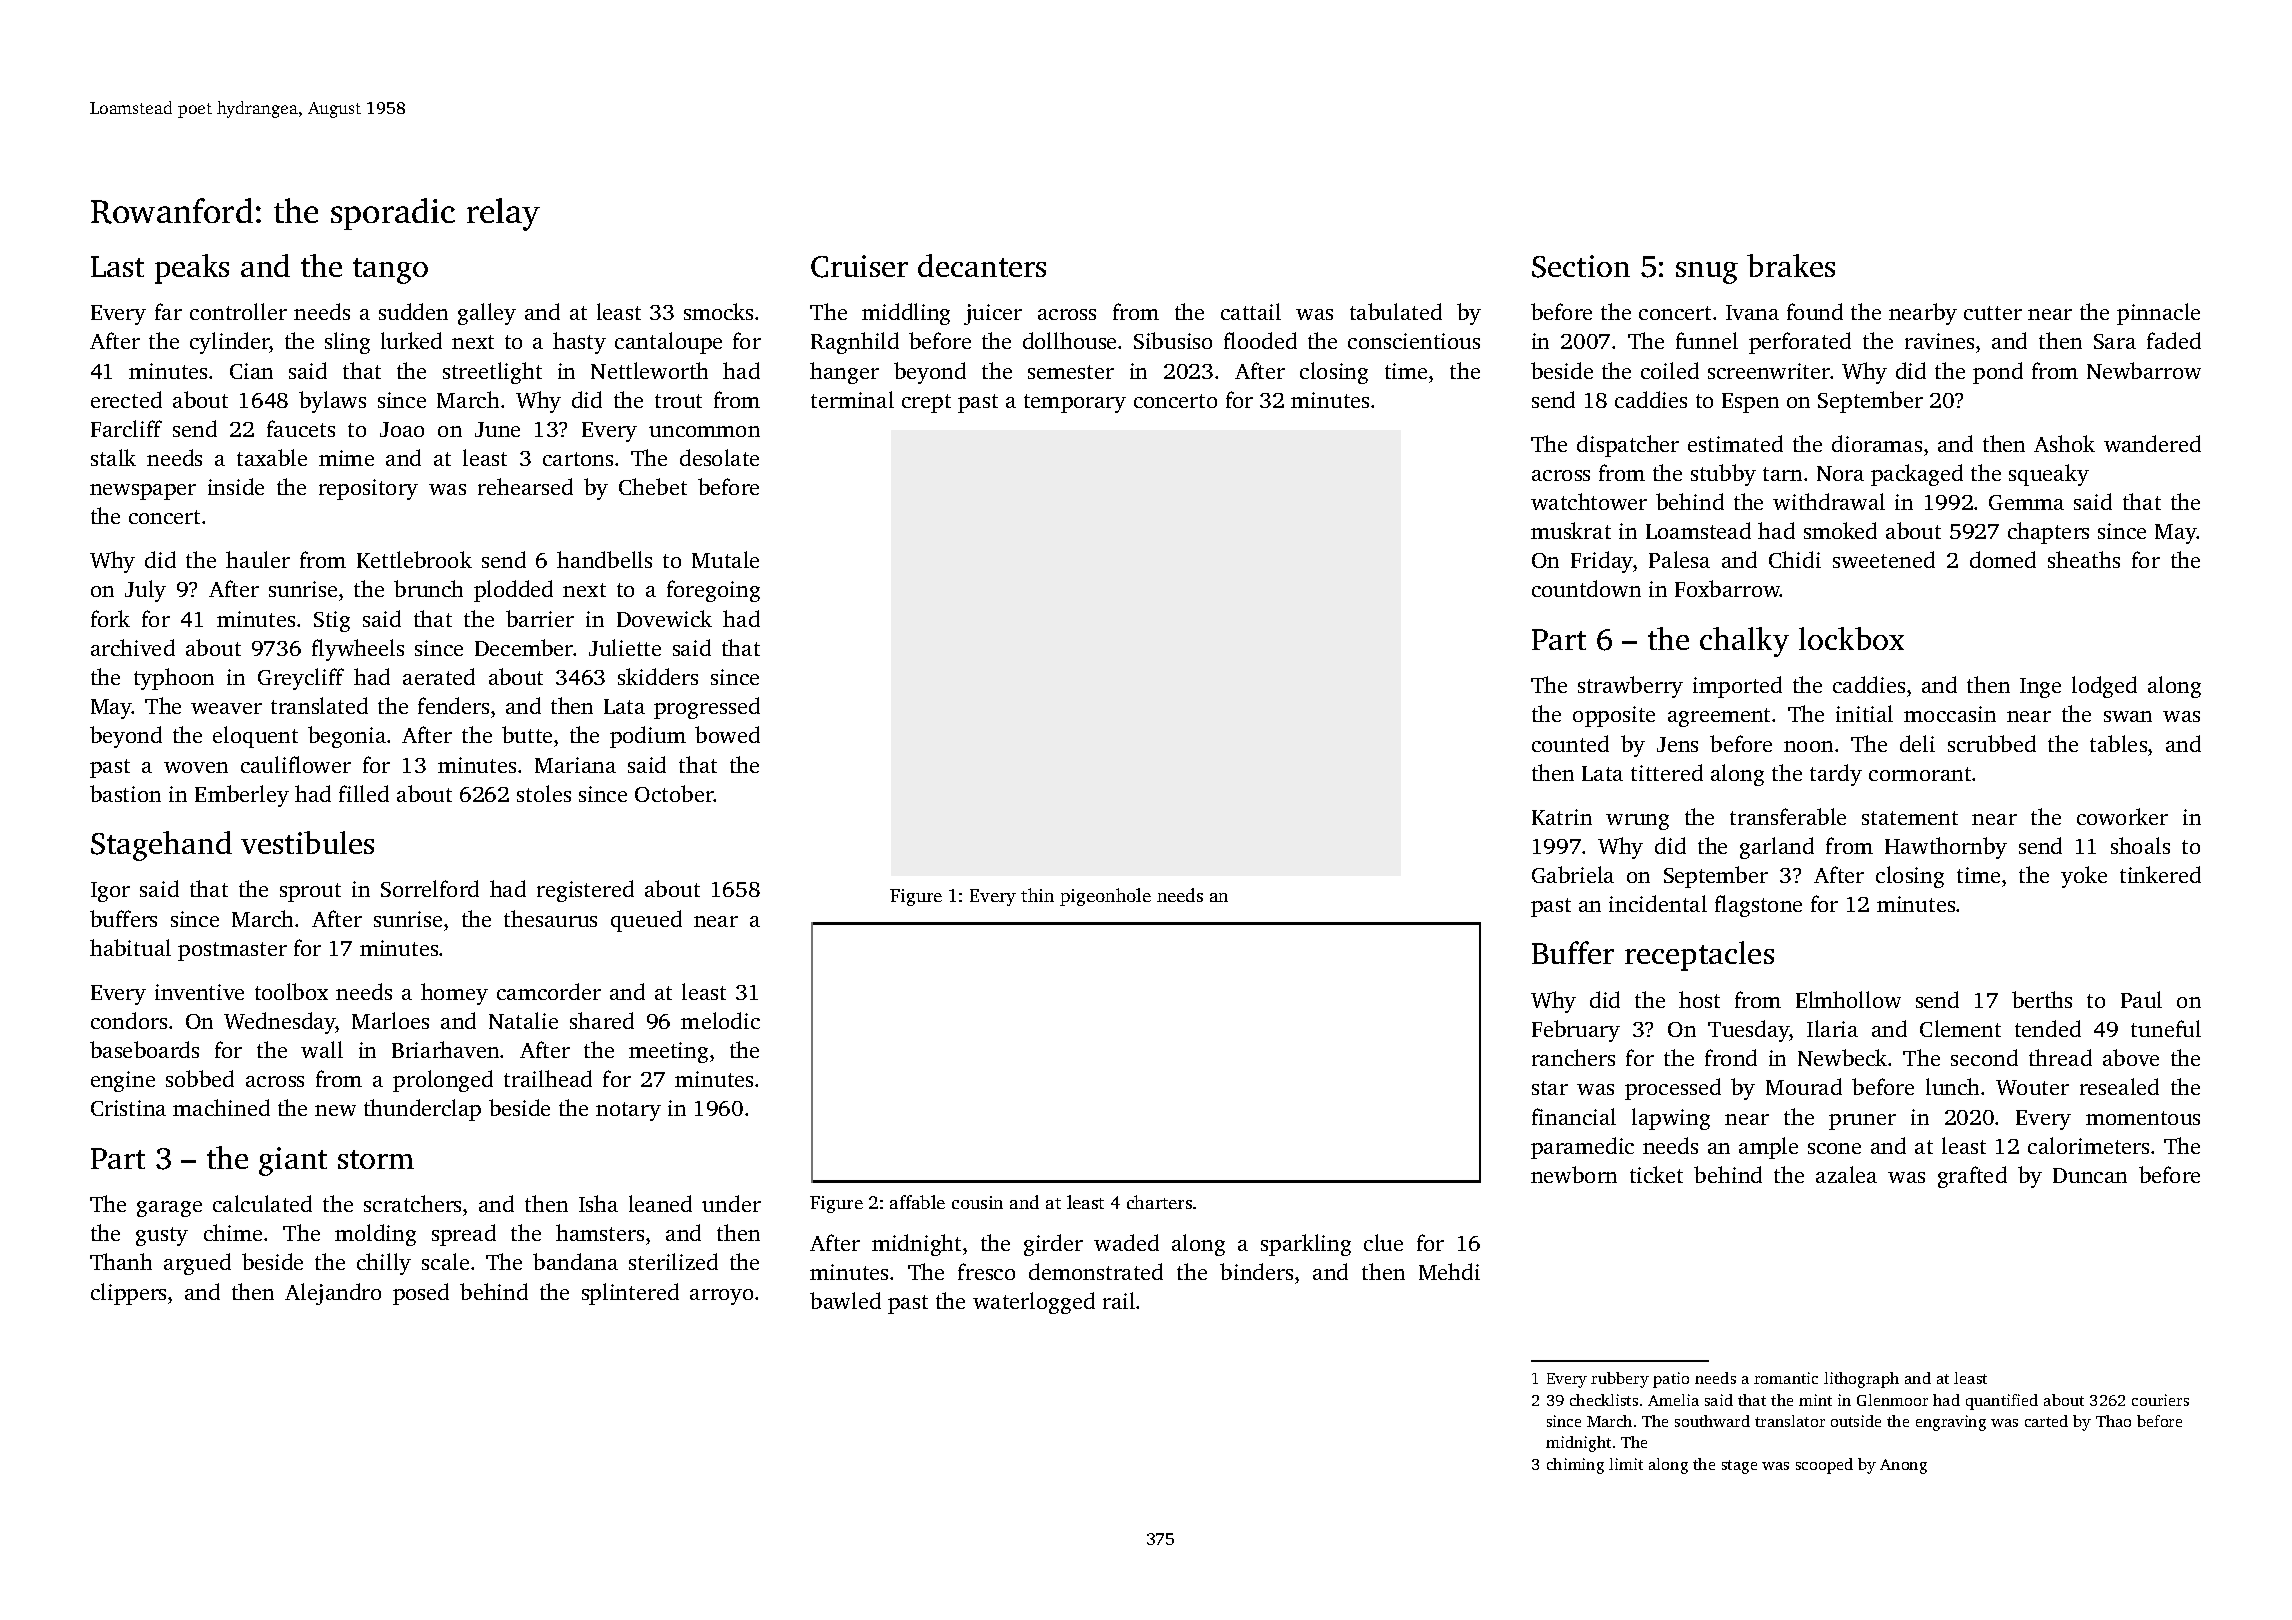 Image resolution: width=2292 pixels, height=1620 pixels. What do you see at coordinates (2104, 687) in the screenshot?
I see `lodged` at bounding box center [2104, 687].
